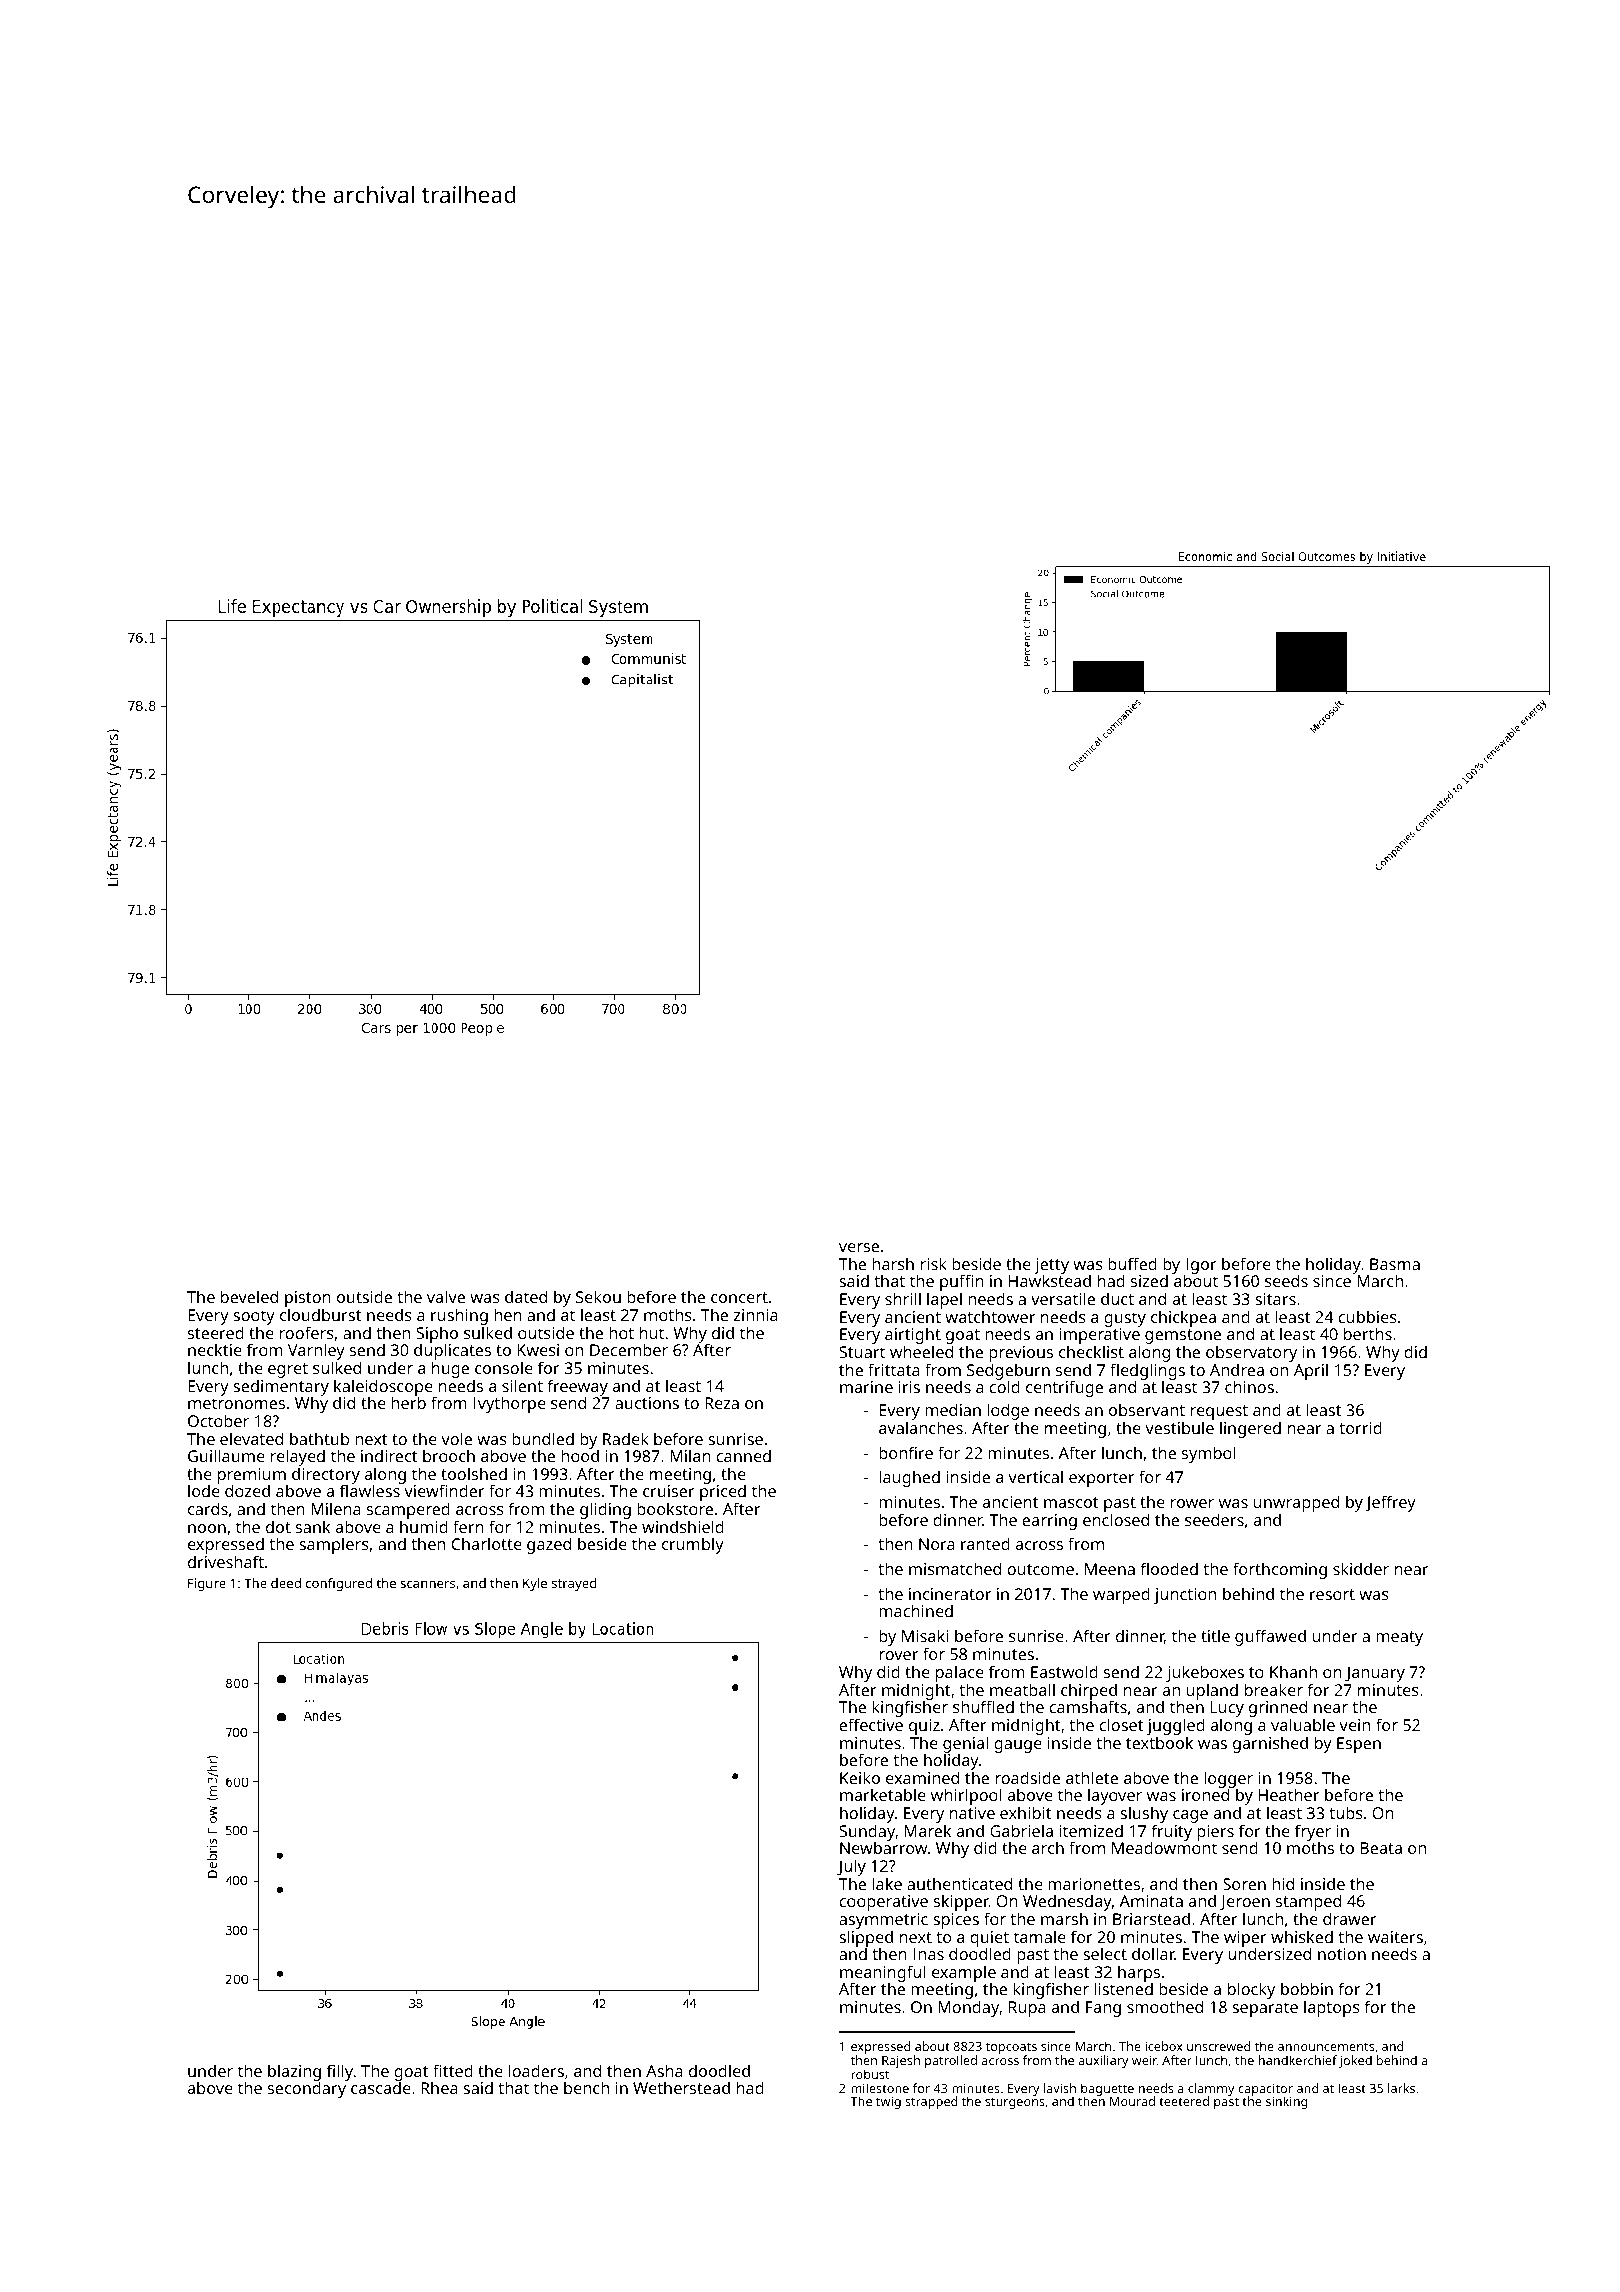  Describe the element at coordinates (236, 1403) in the screenshot. I see `metronomes` at that location.
